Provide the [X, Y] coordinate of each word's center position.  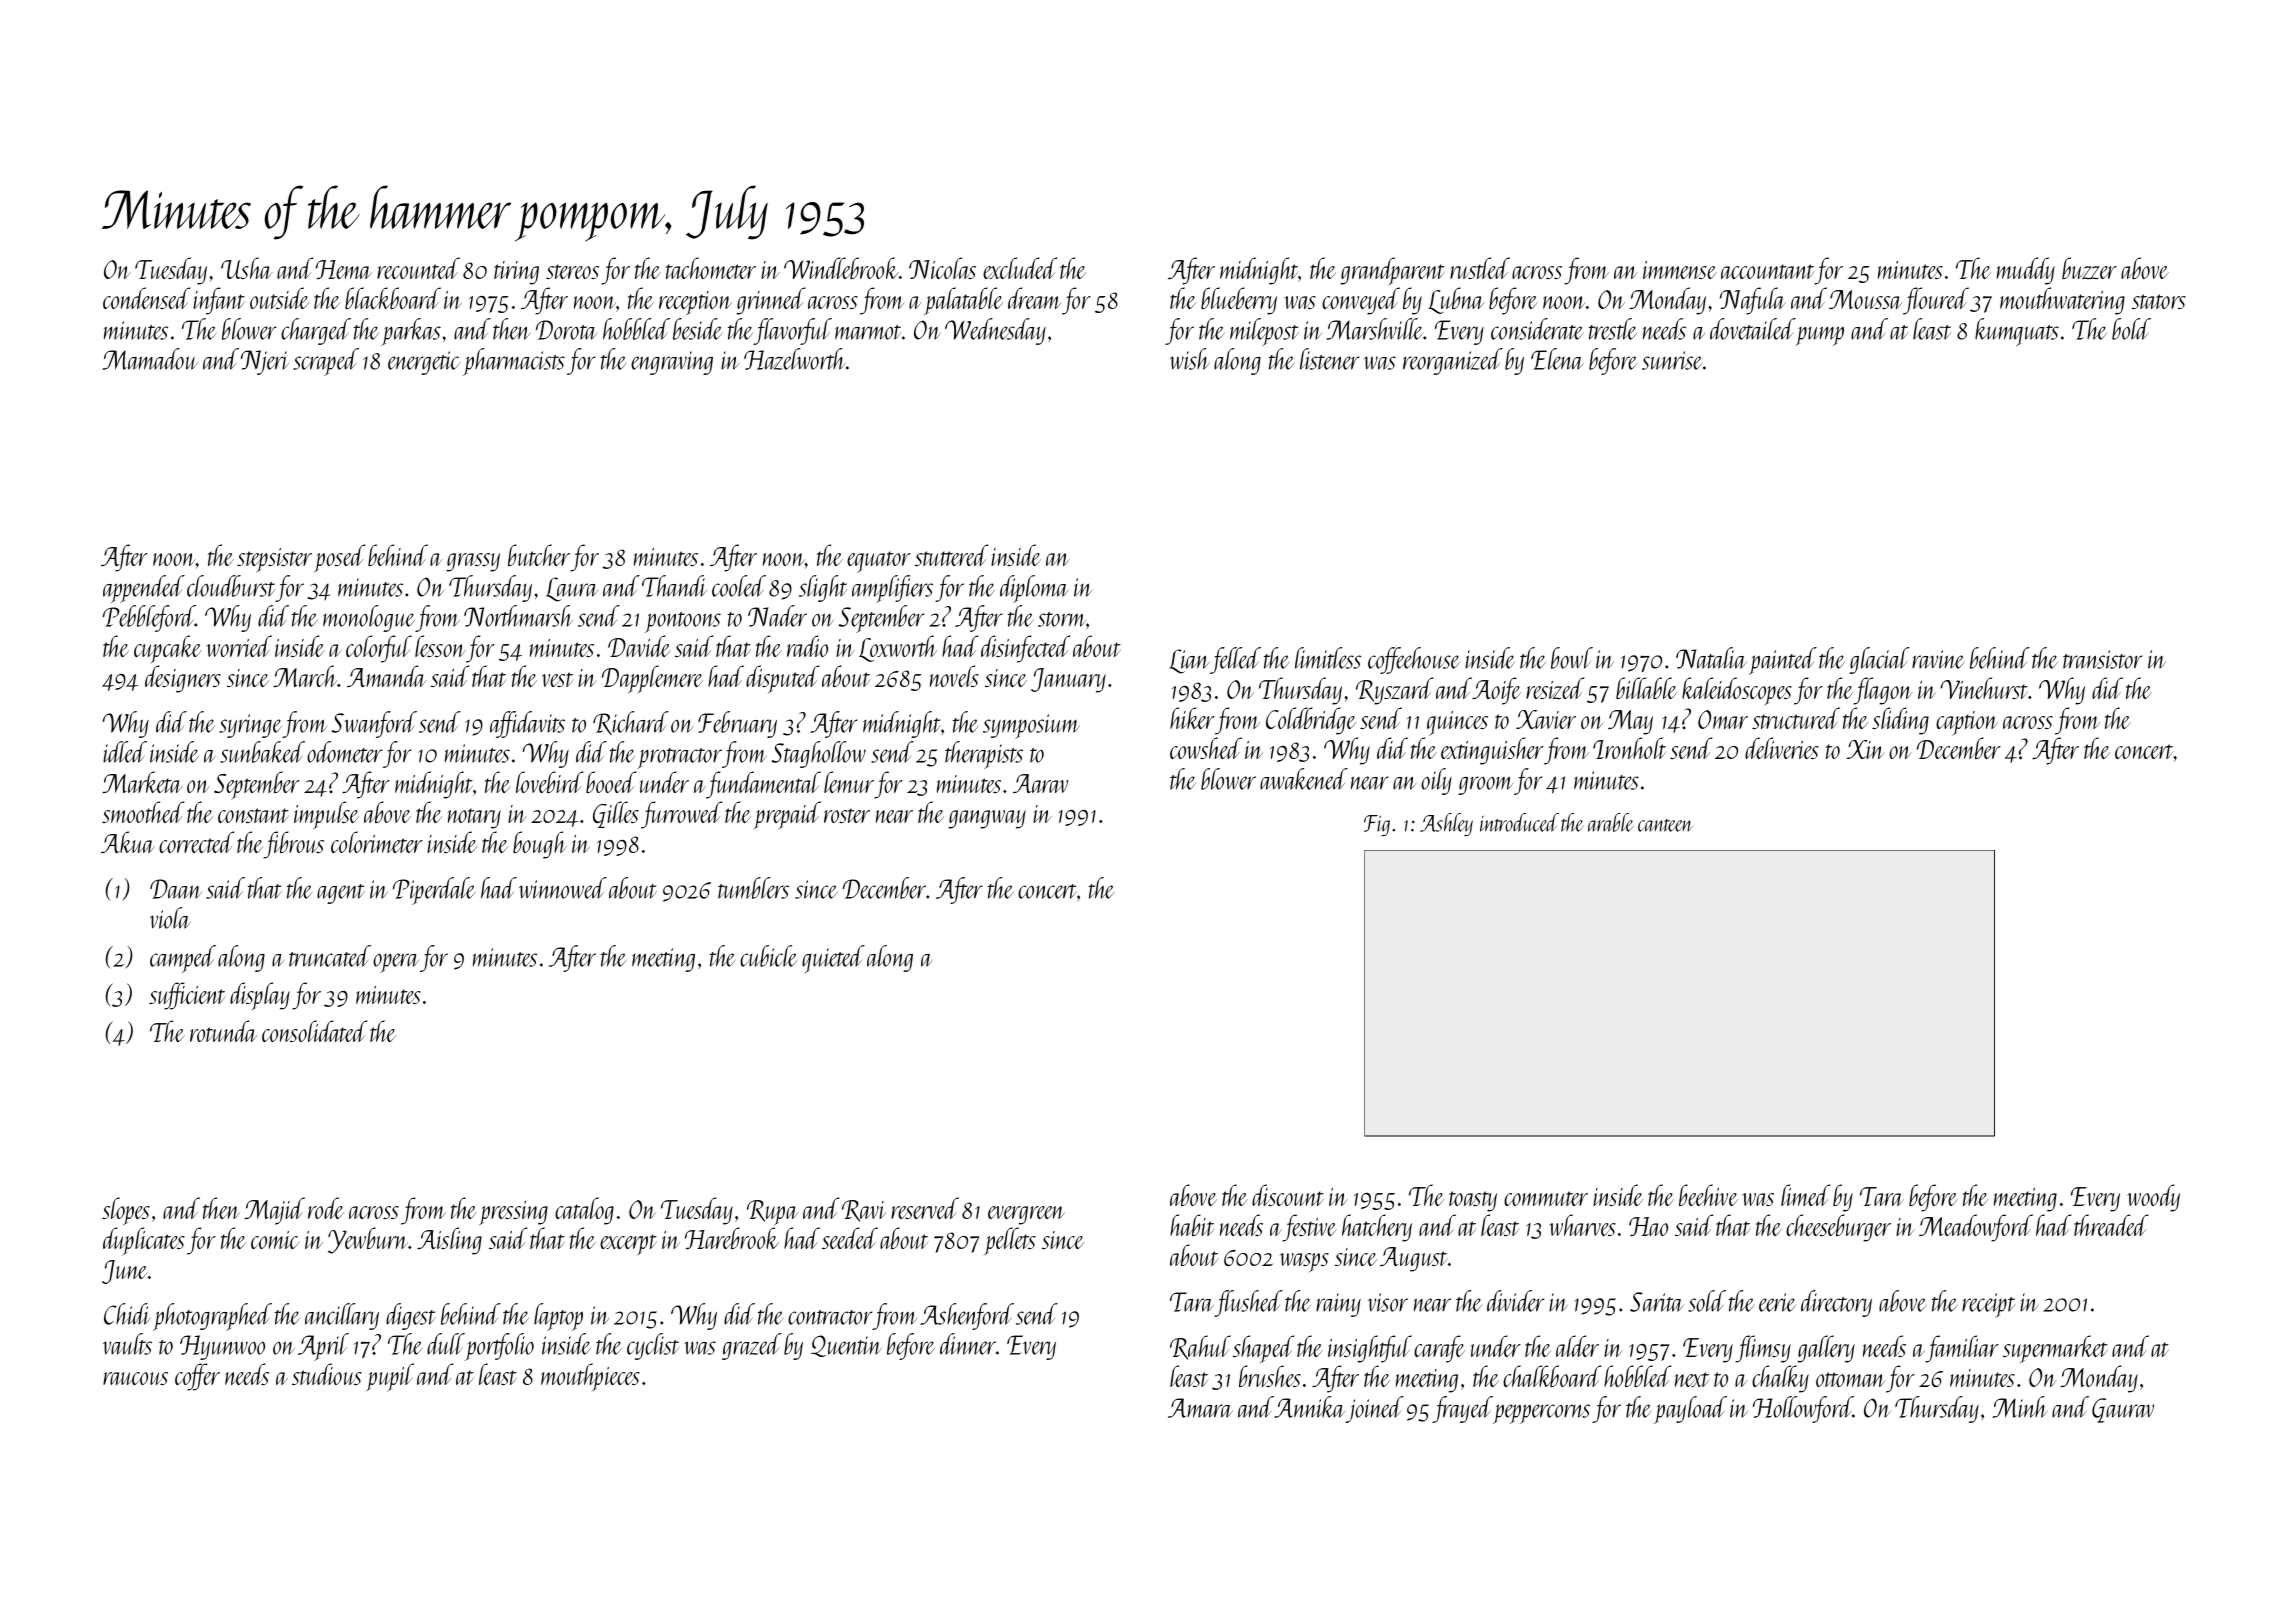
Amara [1200, 1408]
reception [695, 303]
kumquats [2017, 332]
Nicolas [942, 268]
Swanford [374, 724]
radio [807, 646]
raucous [135, 1378]
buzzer [2089, 268]
